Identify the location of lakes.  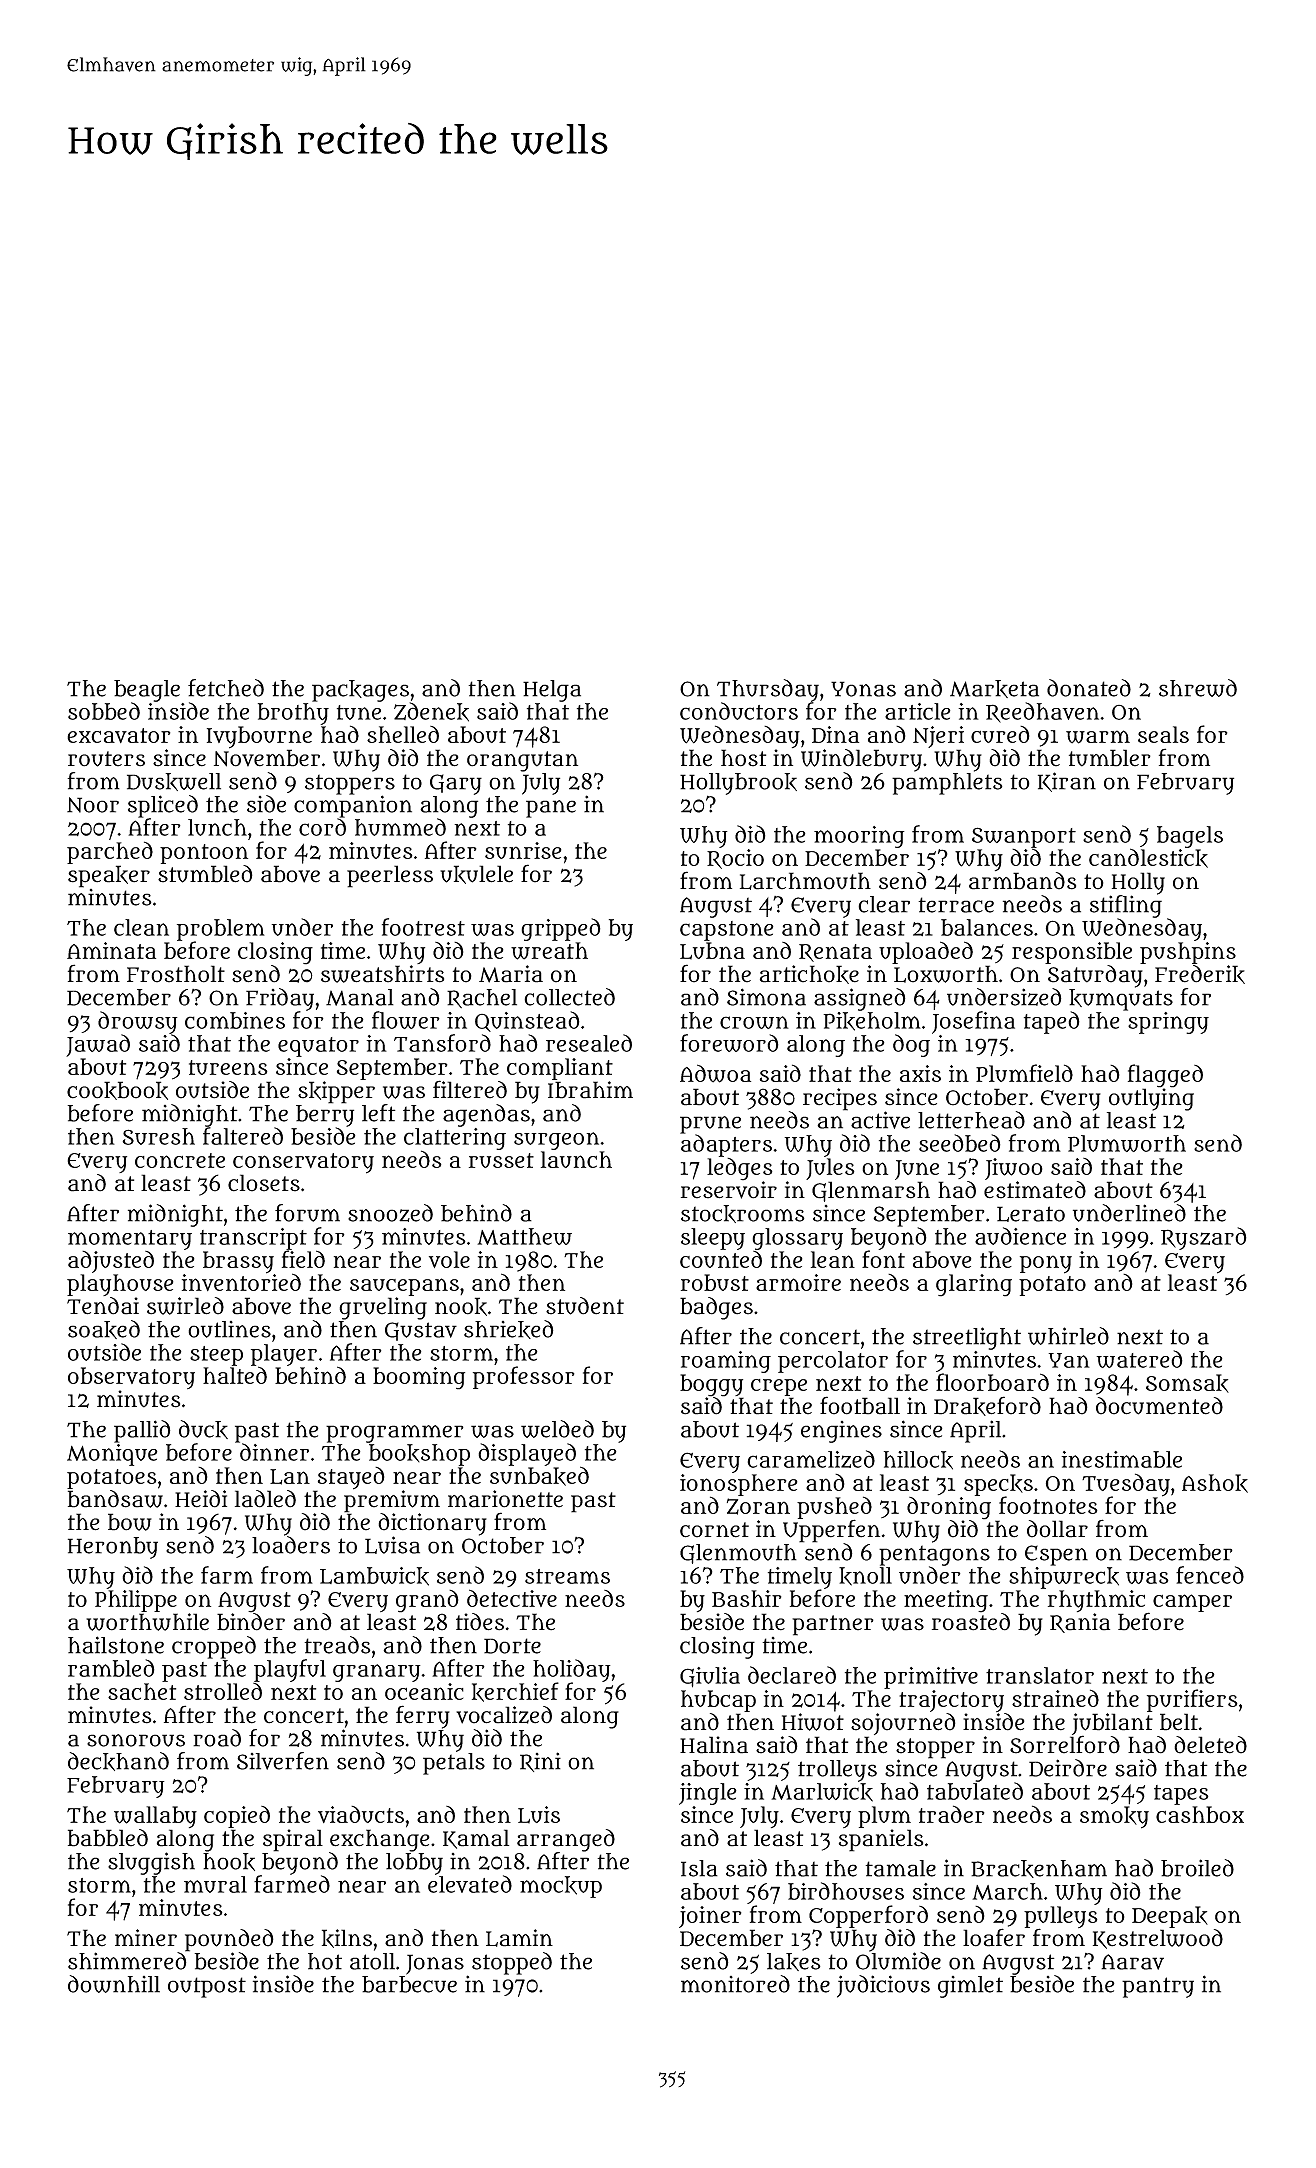
(794, 1962).
